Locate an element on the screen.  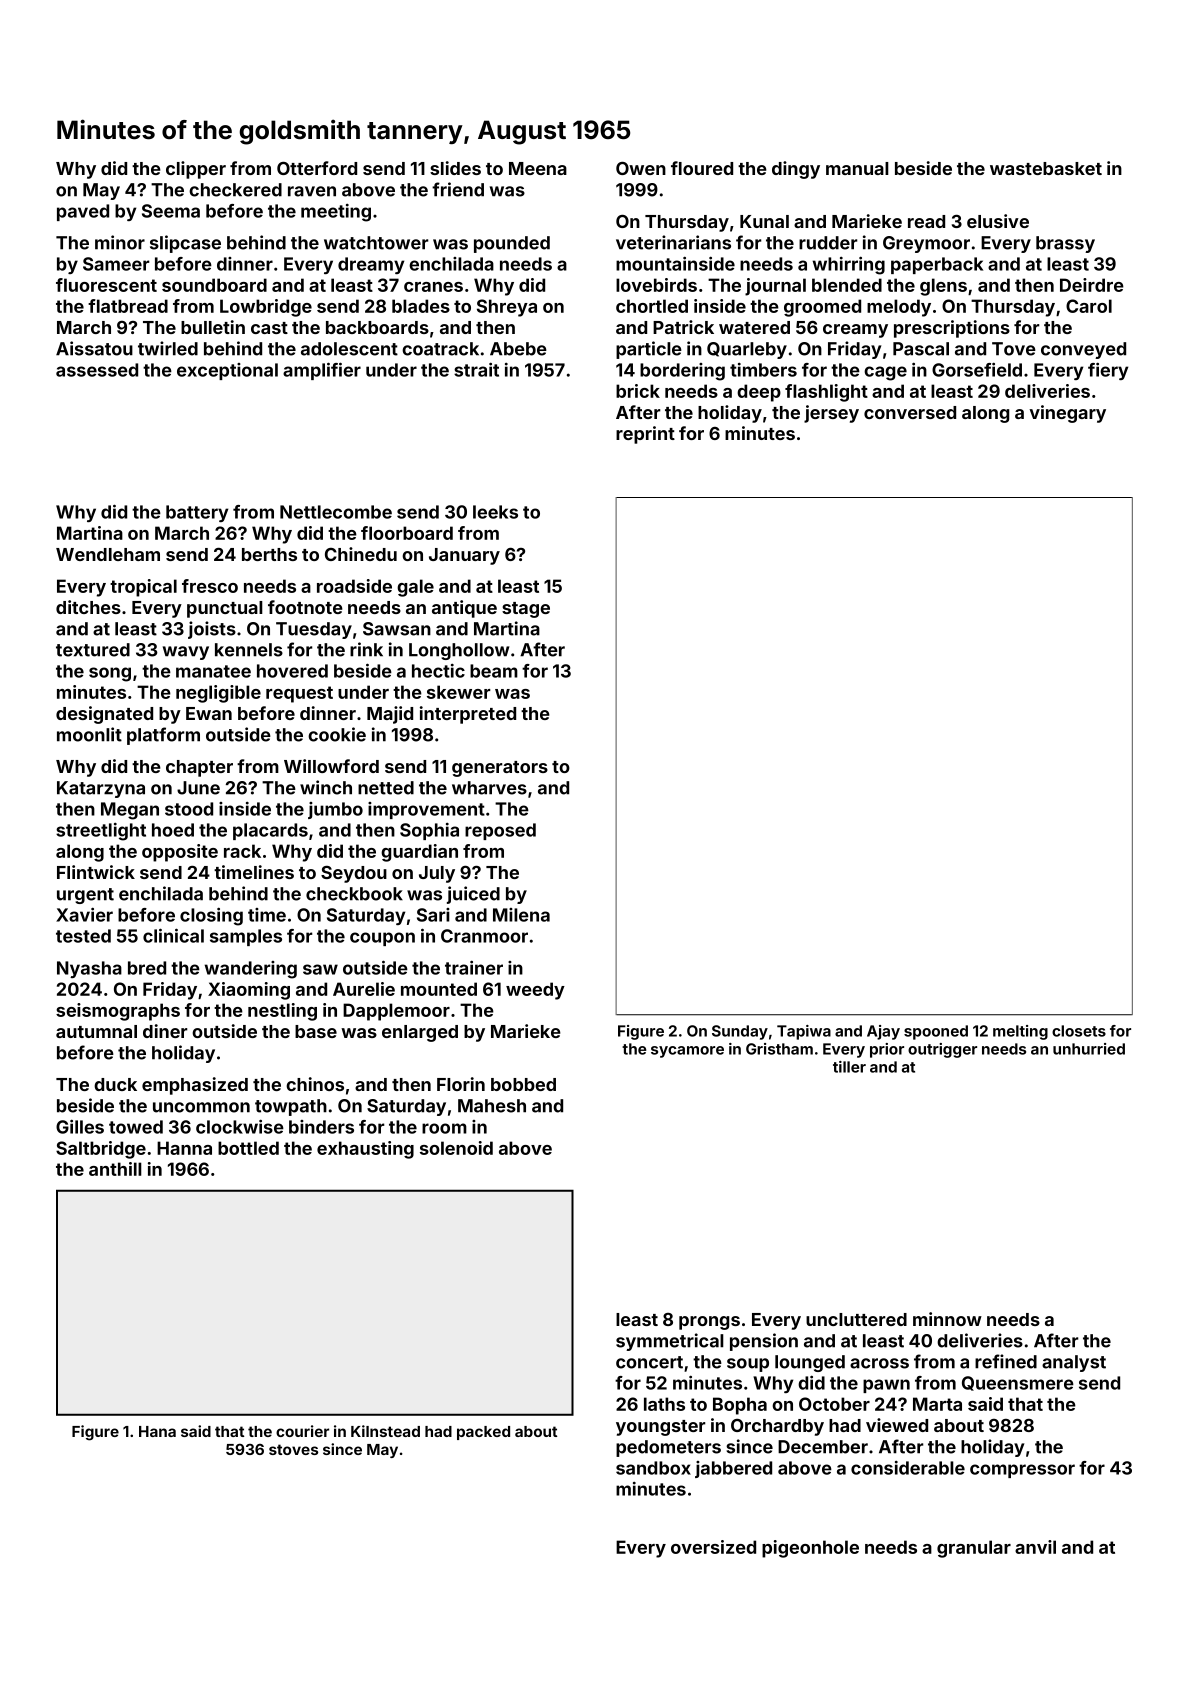
Mahesh is located at coordinates (492, 1106).
